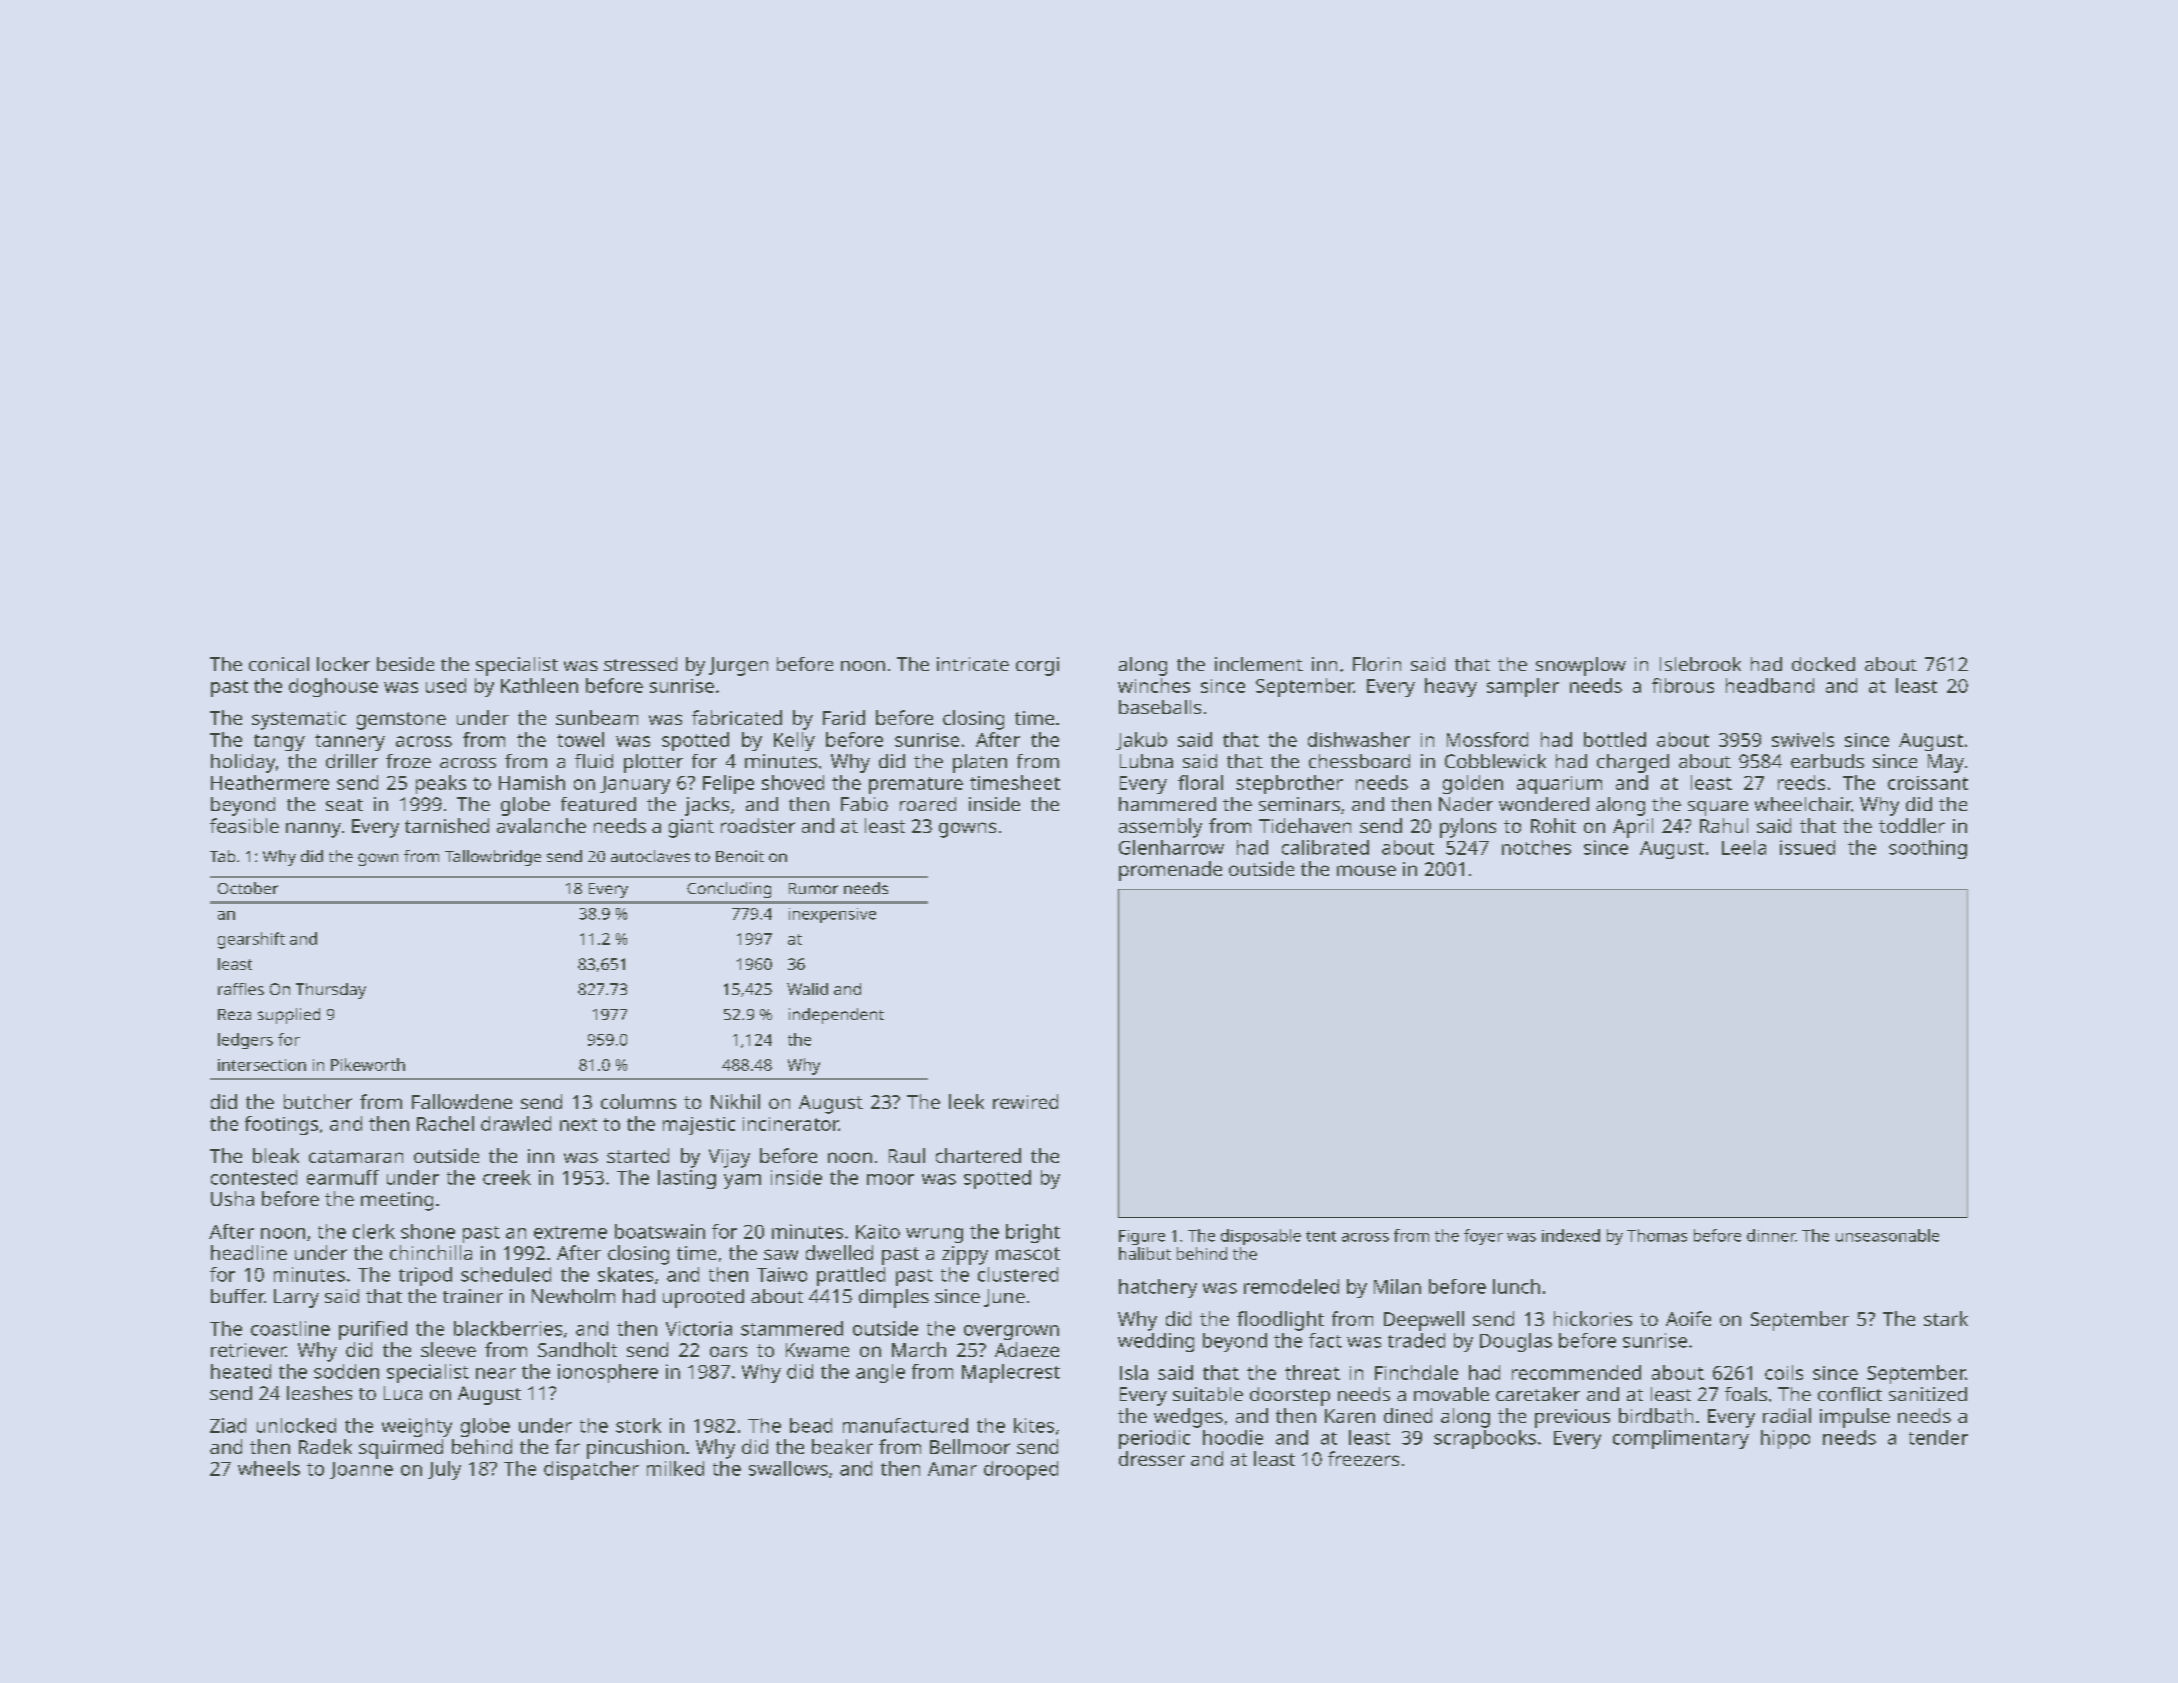 This screenshot has height=1683, width=2178. What do you see at coordinates (934, 1235) in the screenshot?
I see `wrung` at bounding box center [934, 1235].
